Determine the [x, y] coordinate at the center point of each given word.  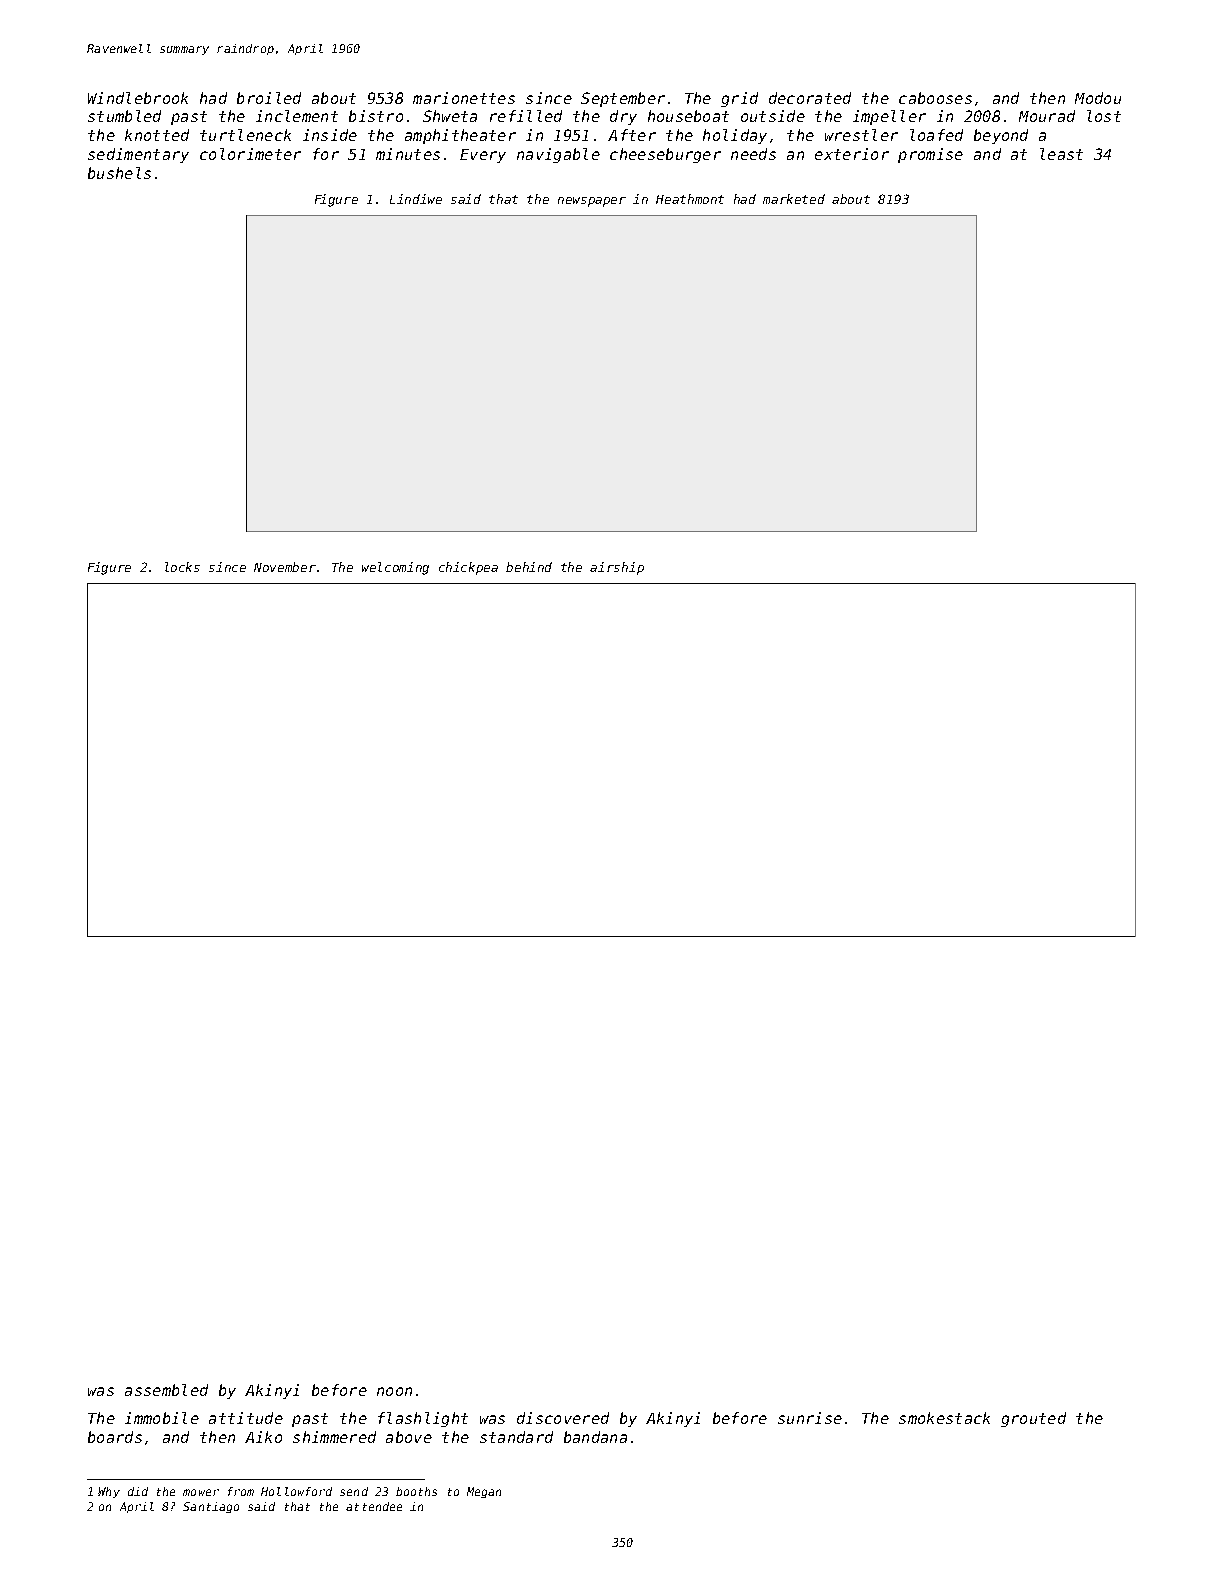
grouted [1033, 1419]
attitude [246, 1418]
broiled [269, 98]
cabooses [935, 98]
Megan [484, 1492]
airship [617, 568]
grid [739, 99]
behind [529, 567]
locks [182, 567]
